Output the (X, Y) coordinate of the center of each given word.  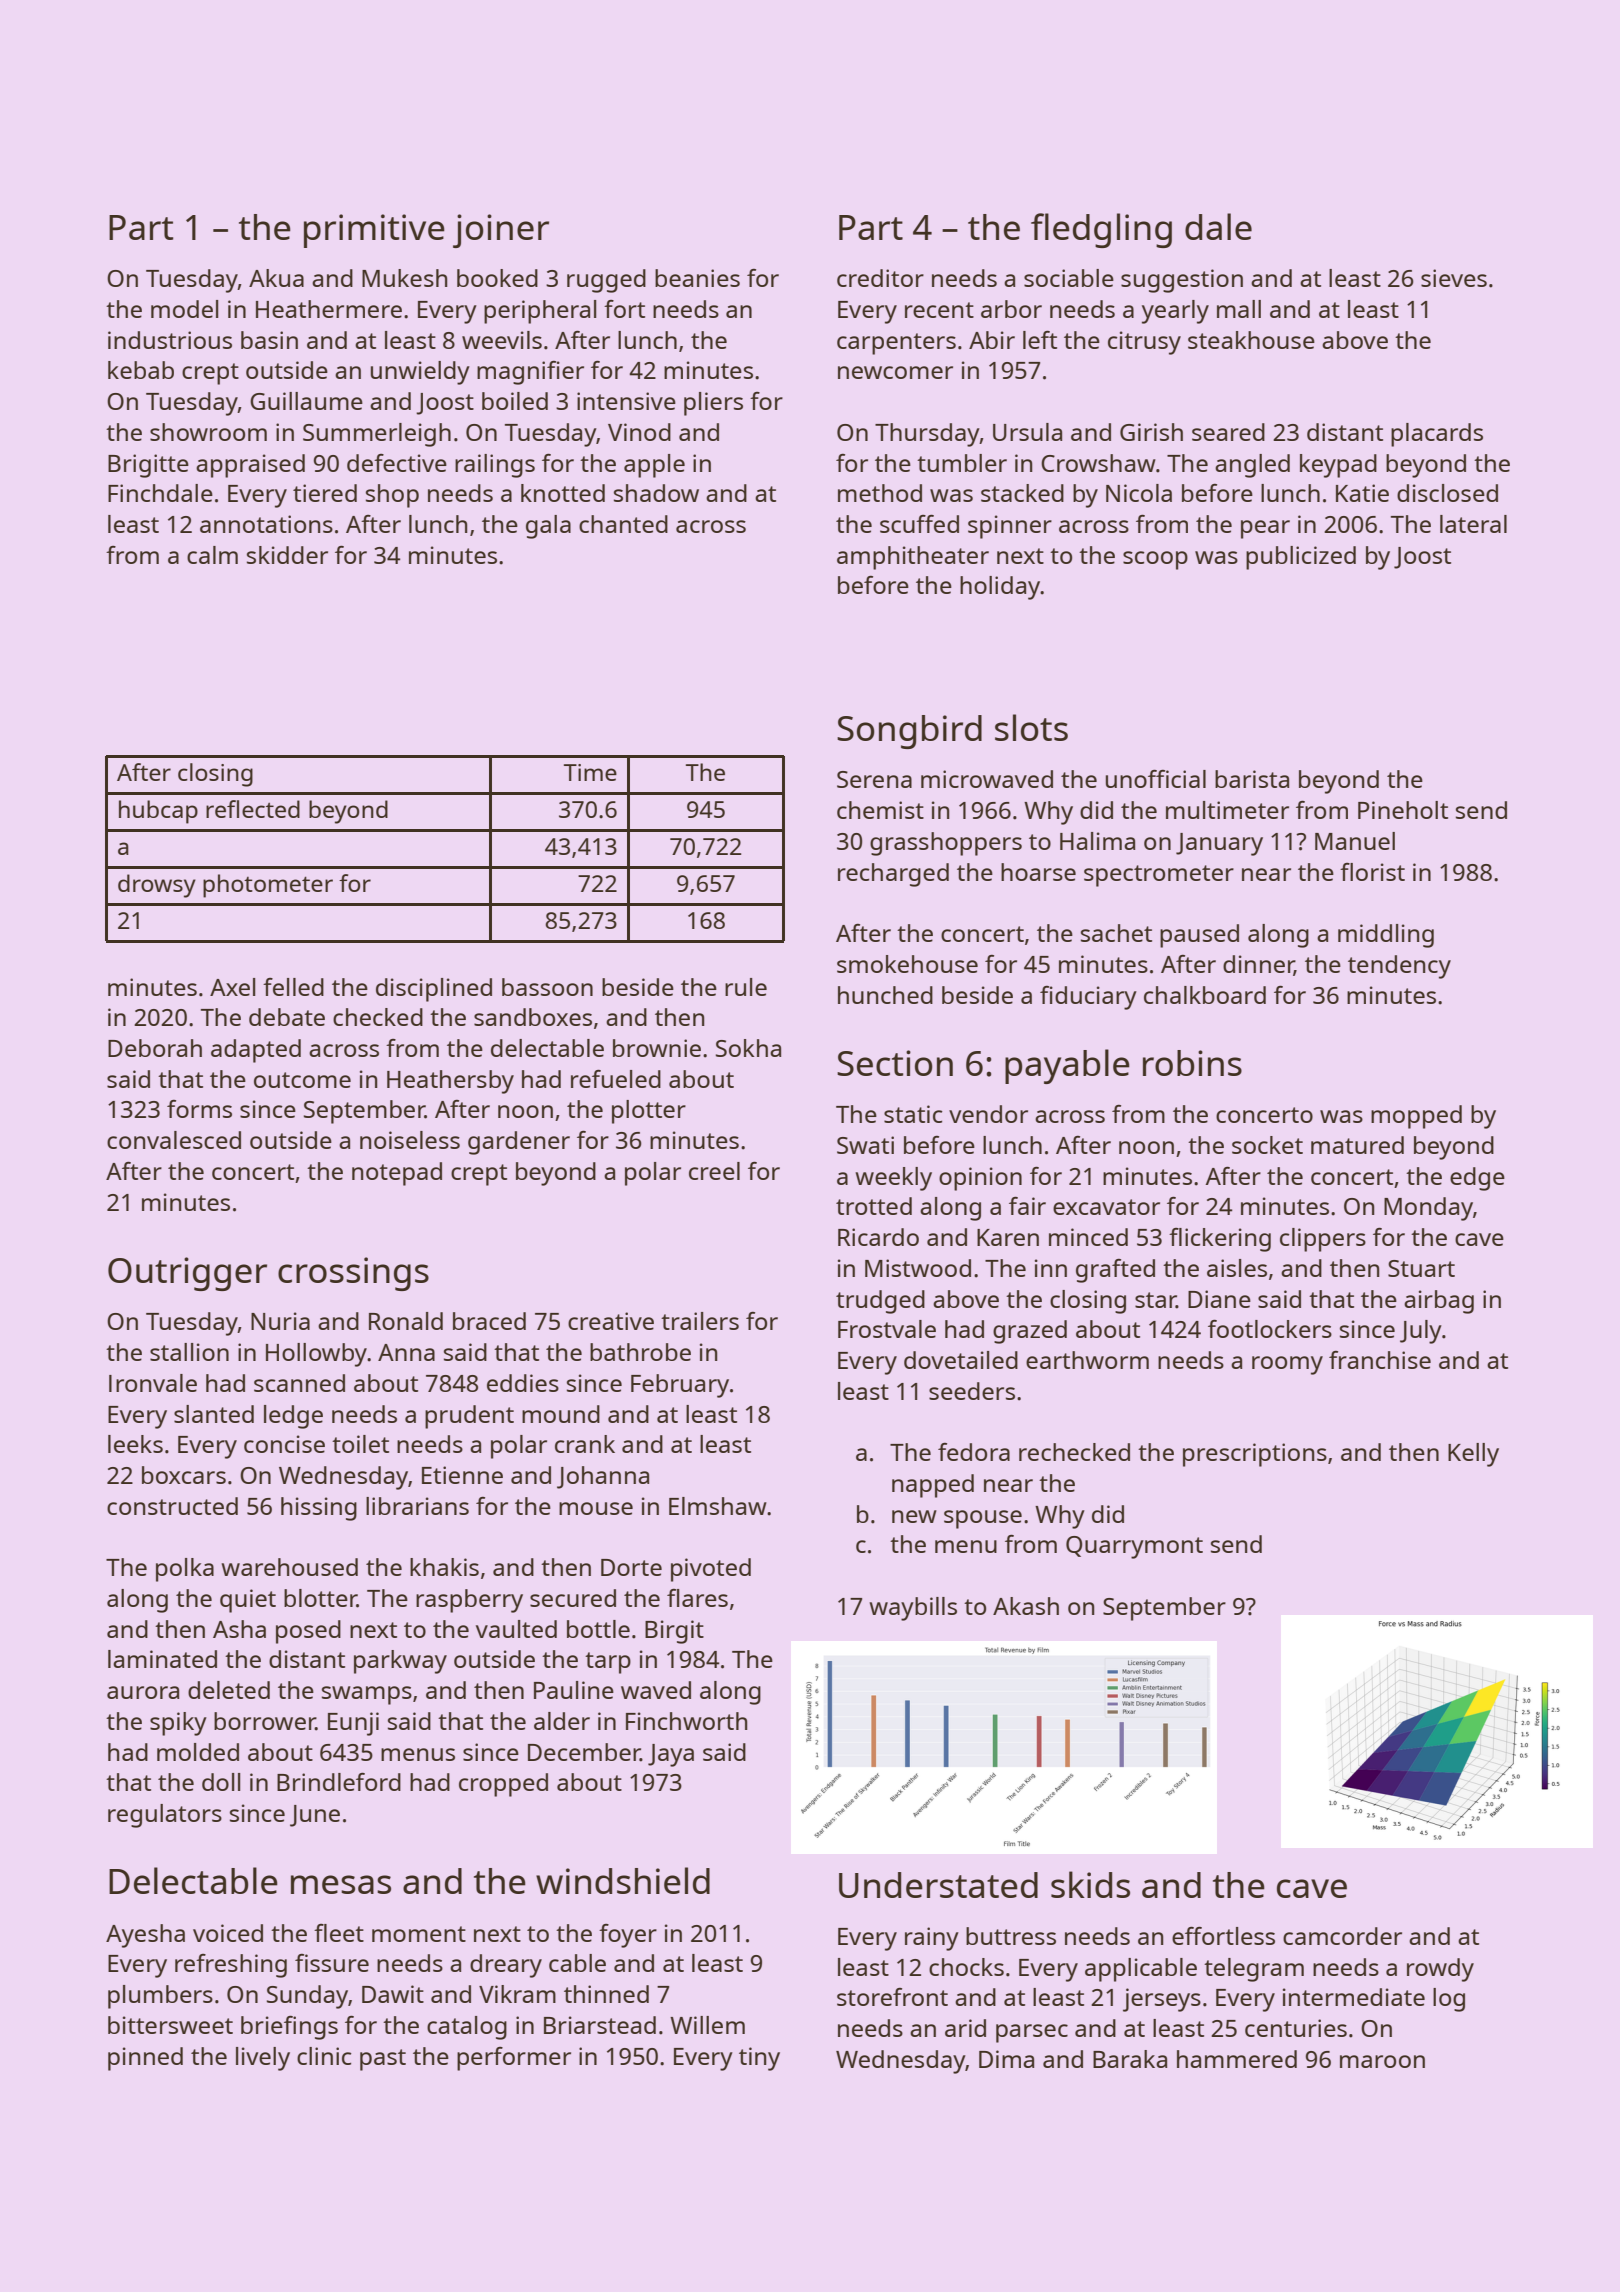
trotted (874, 1206)
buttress (1011, 1936)
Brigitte (148, 466)
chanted (623, 524)
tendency (1399, 967)
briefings (289, 2028)
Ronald (406, 1321)
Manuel (1355, 841)
